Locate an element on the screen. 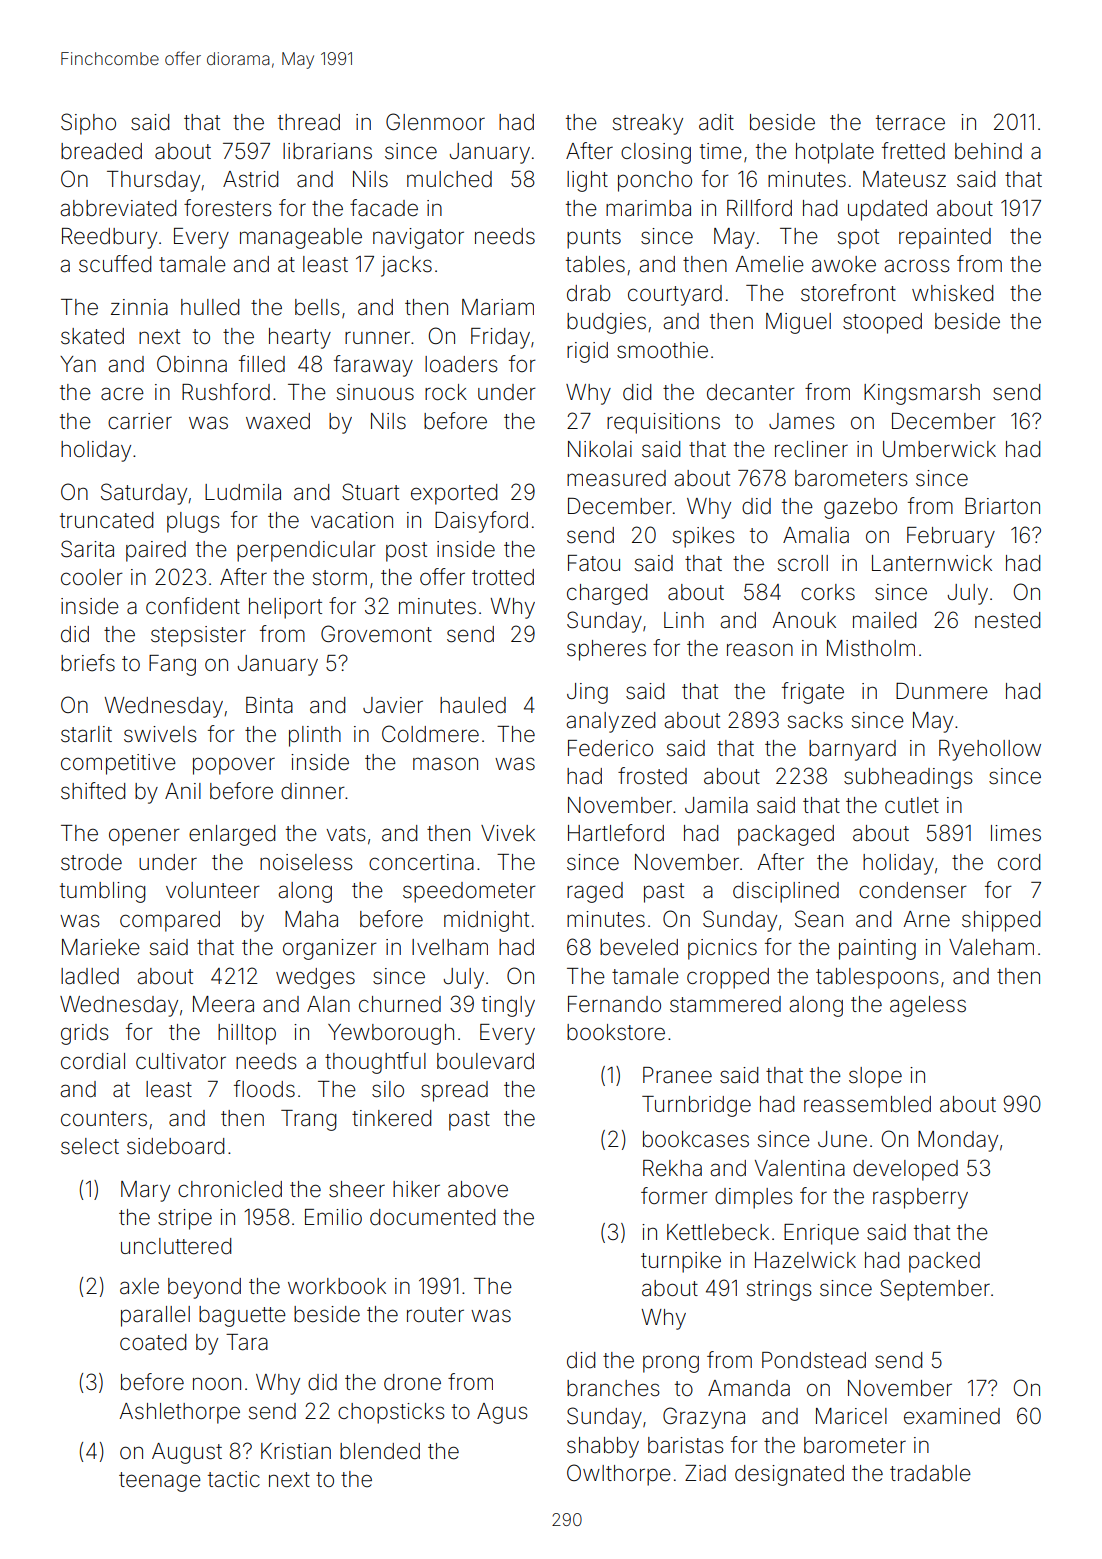 The width and height of the screenshot is (1102, 1559). Alan is located at coordinates (328, 1004).
